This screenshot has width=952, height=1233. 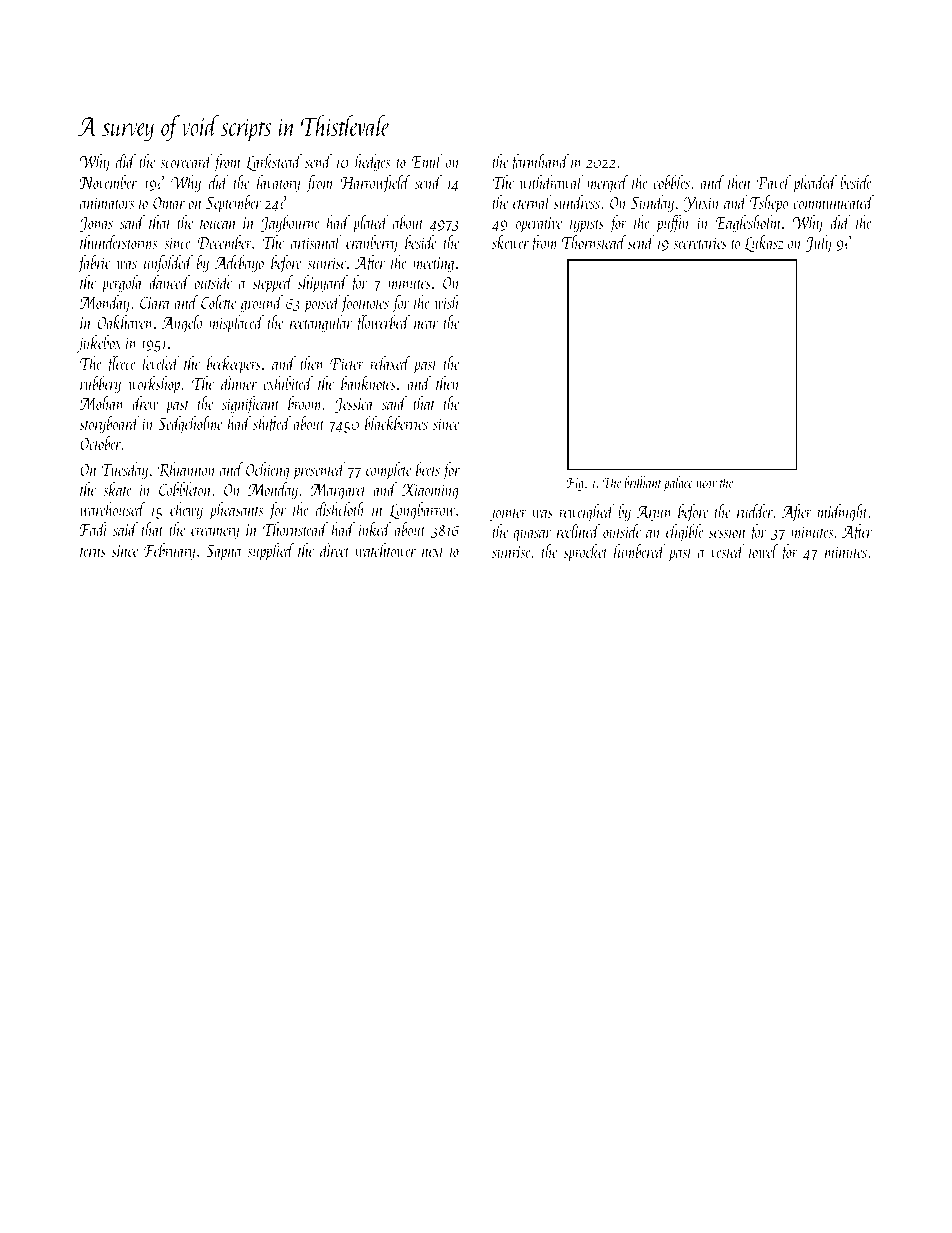 I want to click on Sapna, so click(x=223, y=552).
